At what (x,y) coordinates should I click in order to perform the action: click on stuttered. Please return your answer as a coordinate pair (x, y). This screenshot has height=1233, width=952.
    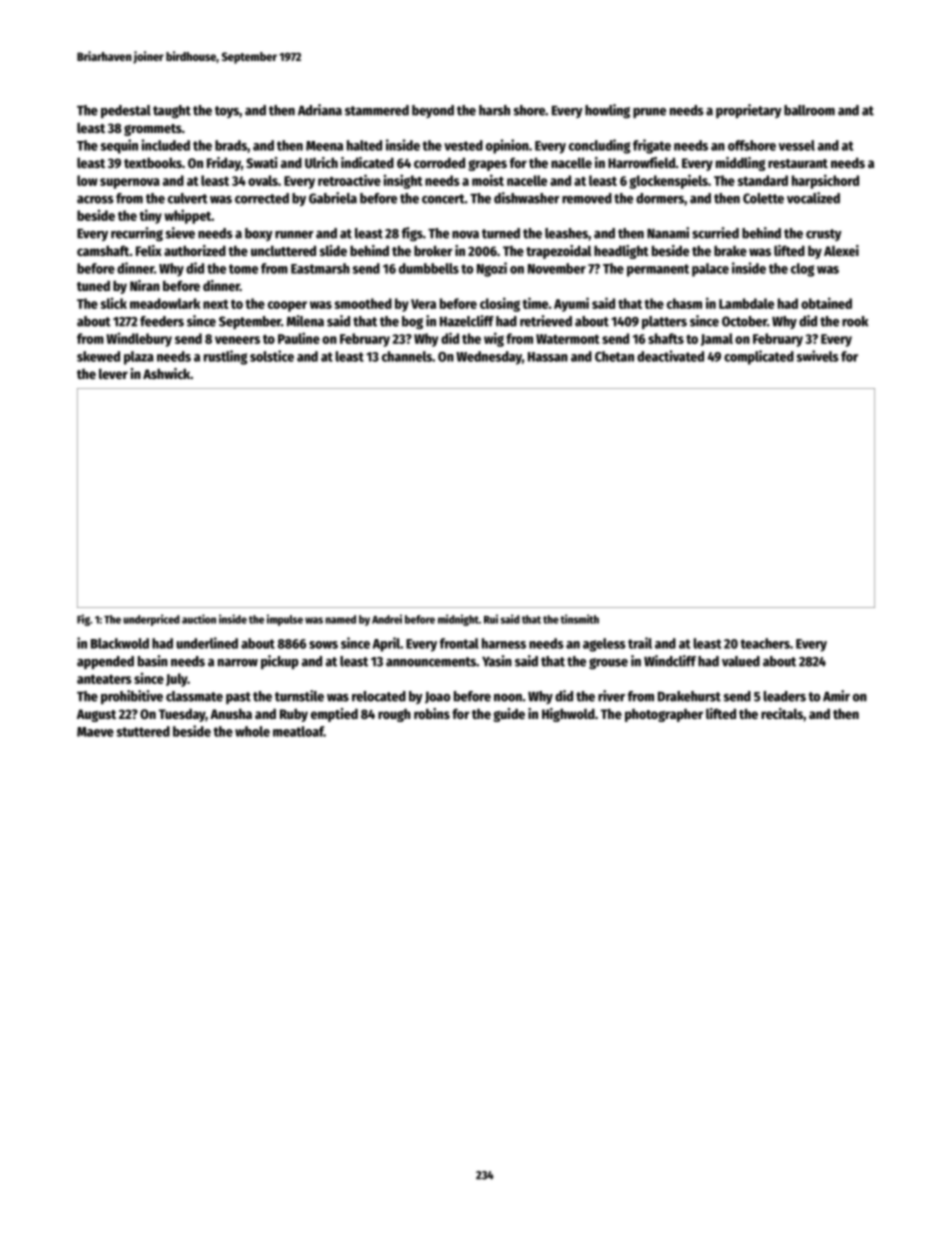
    Looking at the image, I should click on (143, 731).
